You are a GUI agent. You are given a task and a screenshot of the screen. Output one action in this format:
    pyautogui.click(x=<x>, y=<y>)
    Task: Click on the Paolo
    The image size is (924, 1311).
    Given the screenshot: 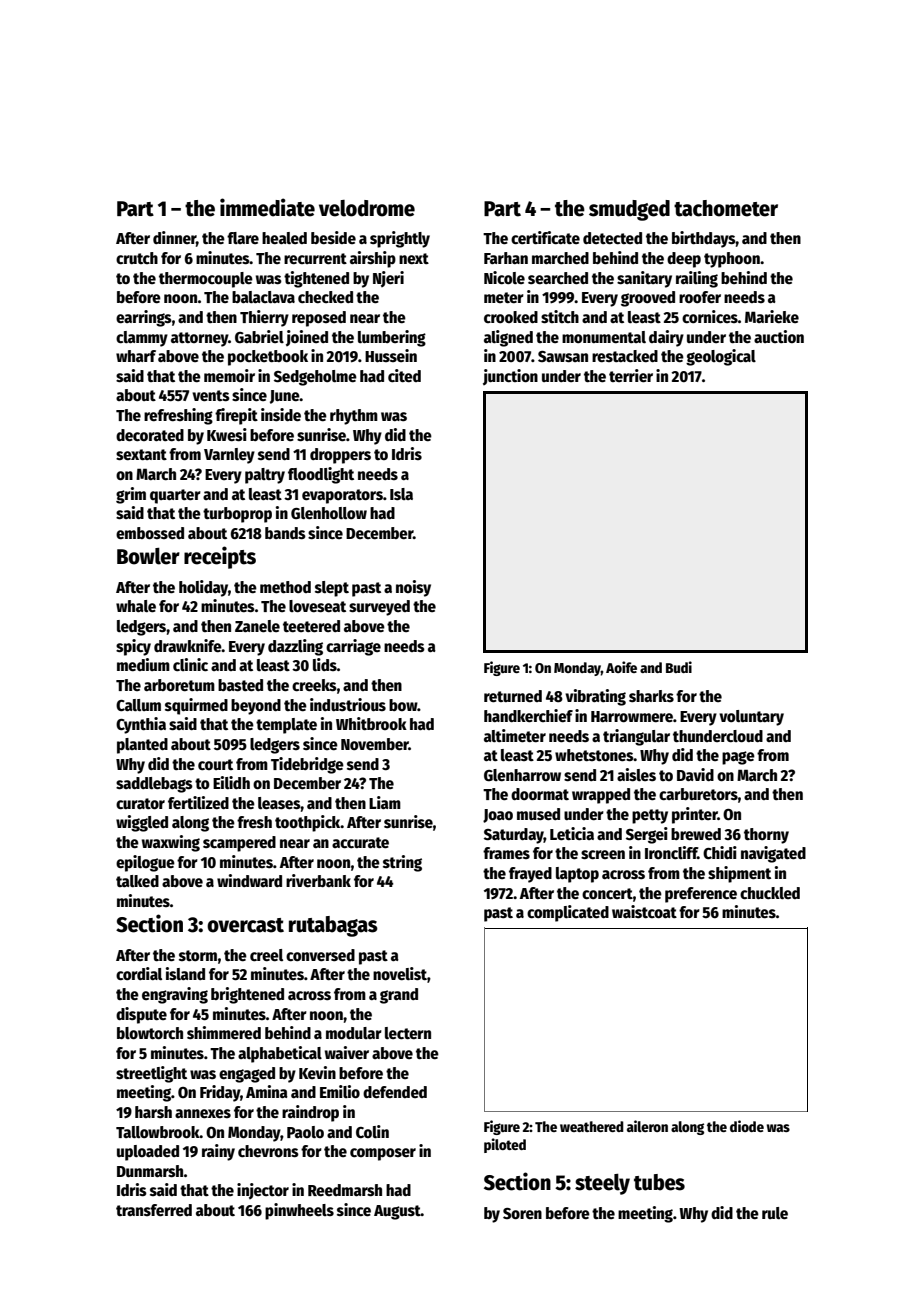 What is the action you would take?
    pyautogui.click(x=305, y=1132)
